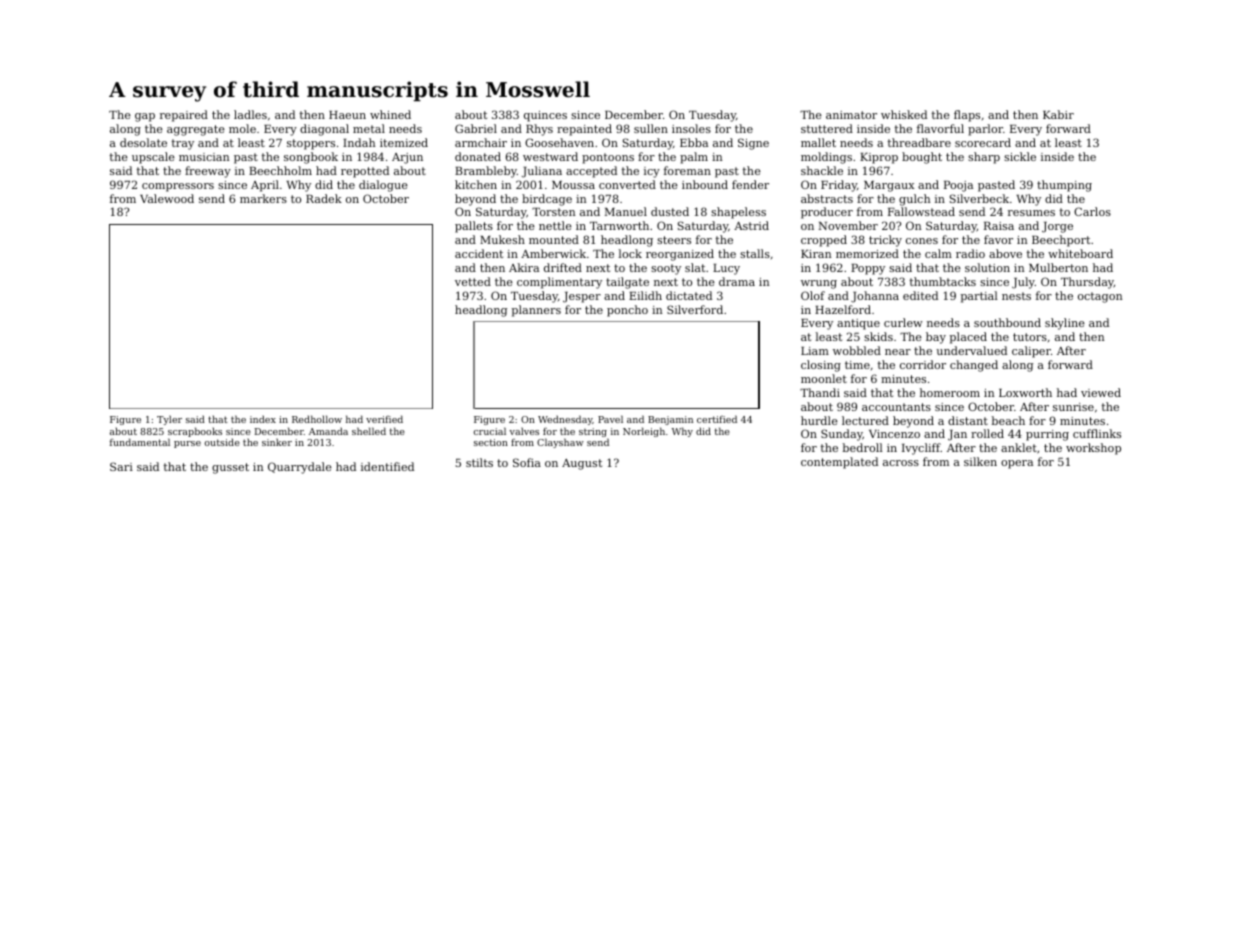 This screenshot has height=952, width=1233. What do you see at coordinates (491, 442) in the screenshot?
I see `section` at bounding box center [491, 442].
